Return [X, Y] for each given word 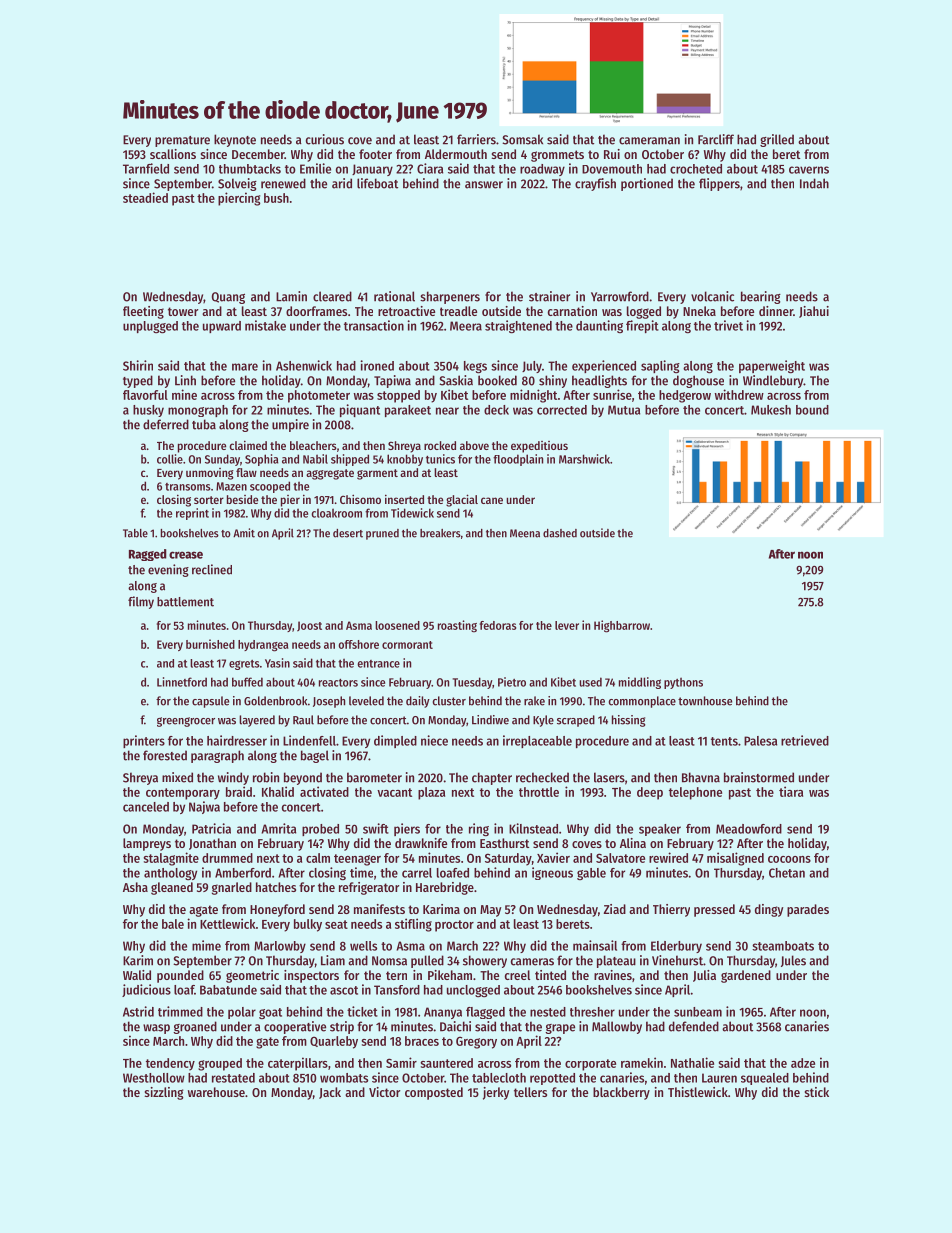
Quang [228, 298]
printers [144, 741]
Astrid [138, 1011]
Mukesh [771, 410]
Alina [633, 843]
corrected [562, 410]
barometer [374, 777]
